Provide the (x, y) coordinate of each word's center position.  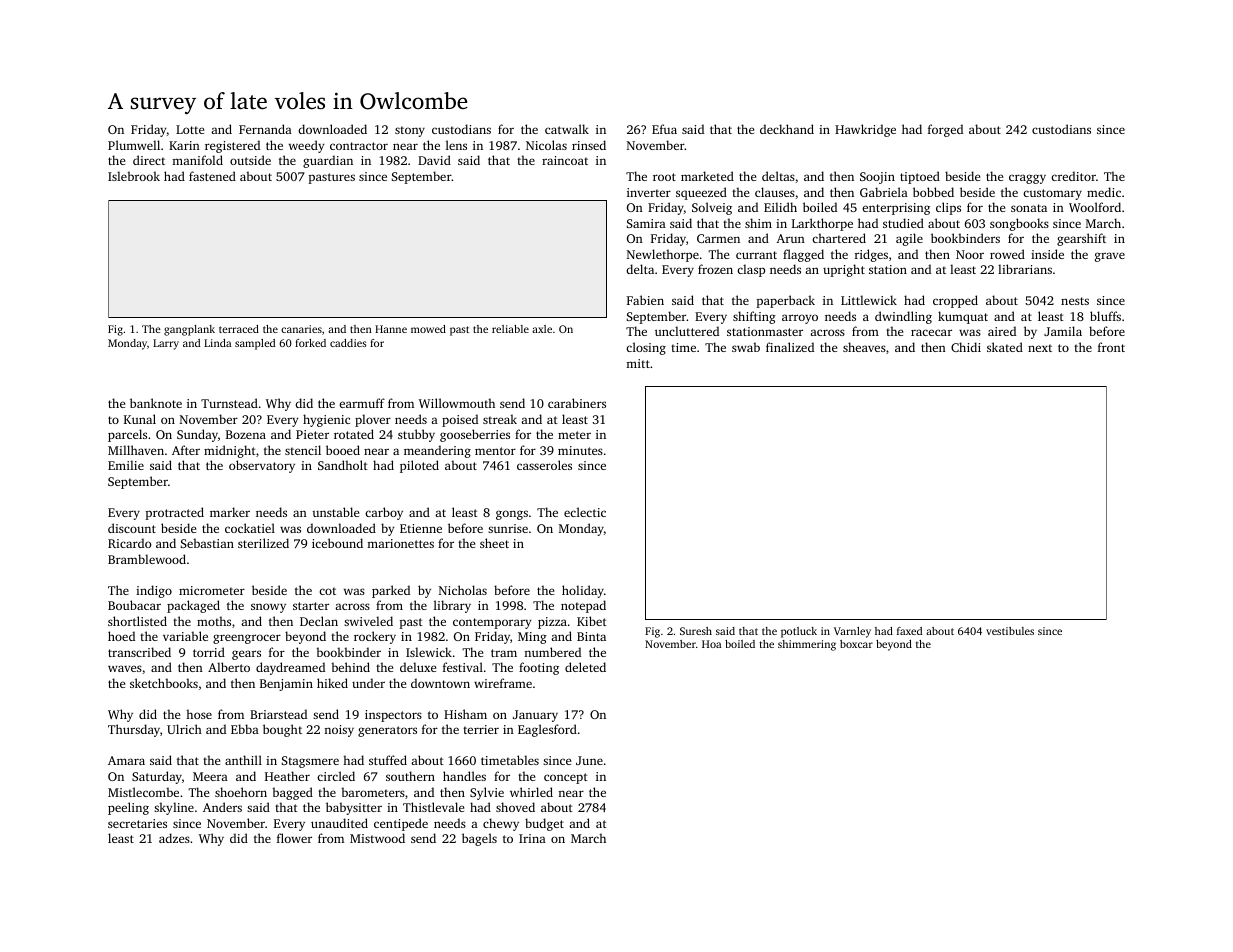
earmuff (362, 403)
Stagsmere (310, 762)
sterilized (263, 543)
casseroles (544, 465)
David (434, 160)
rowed (1007, 254)
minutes (580, 450)
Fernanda (265, 129)
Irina (532, 838)
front (1111, 347)
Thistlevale (433, 807)
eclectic (585, 512)
